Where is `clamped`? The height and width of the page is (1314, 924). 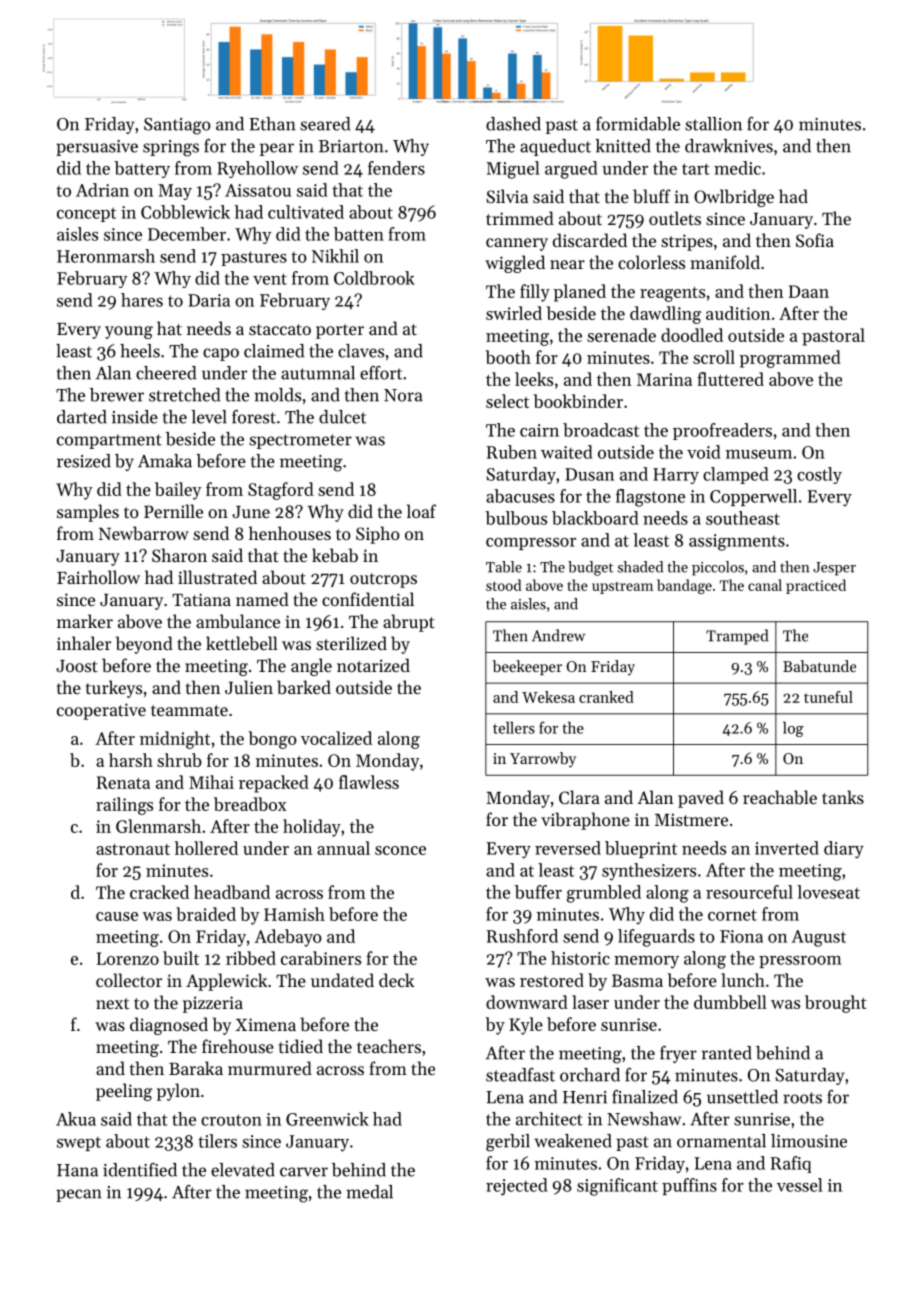 clamped is located at coordinates (735, 475).
